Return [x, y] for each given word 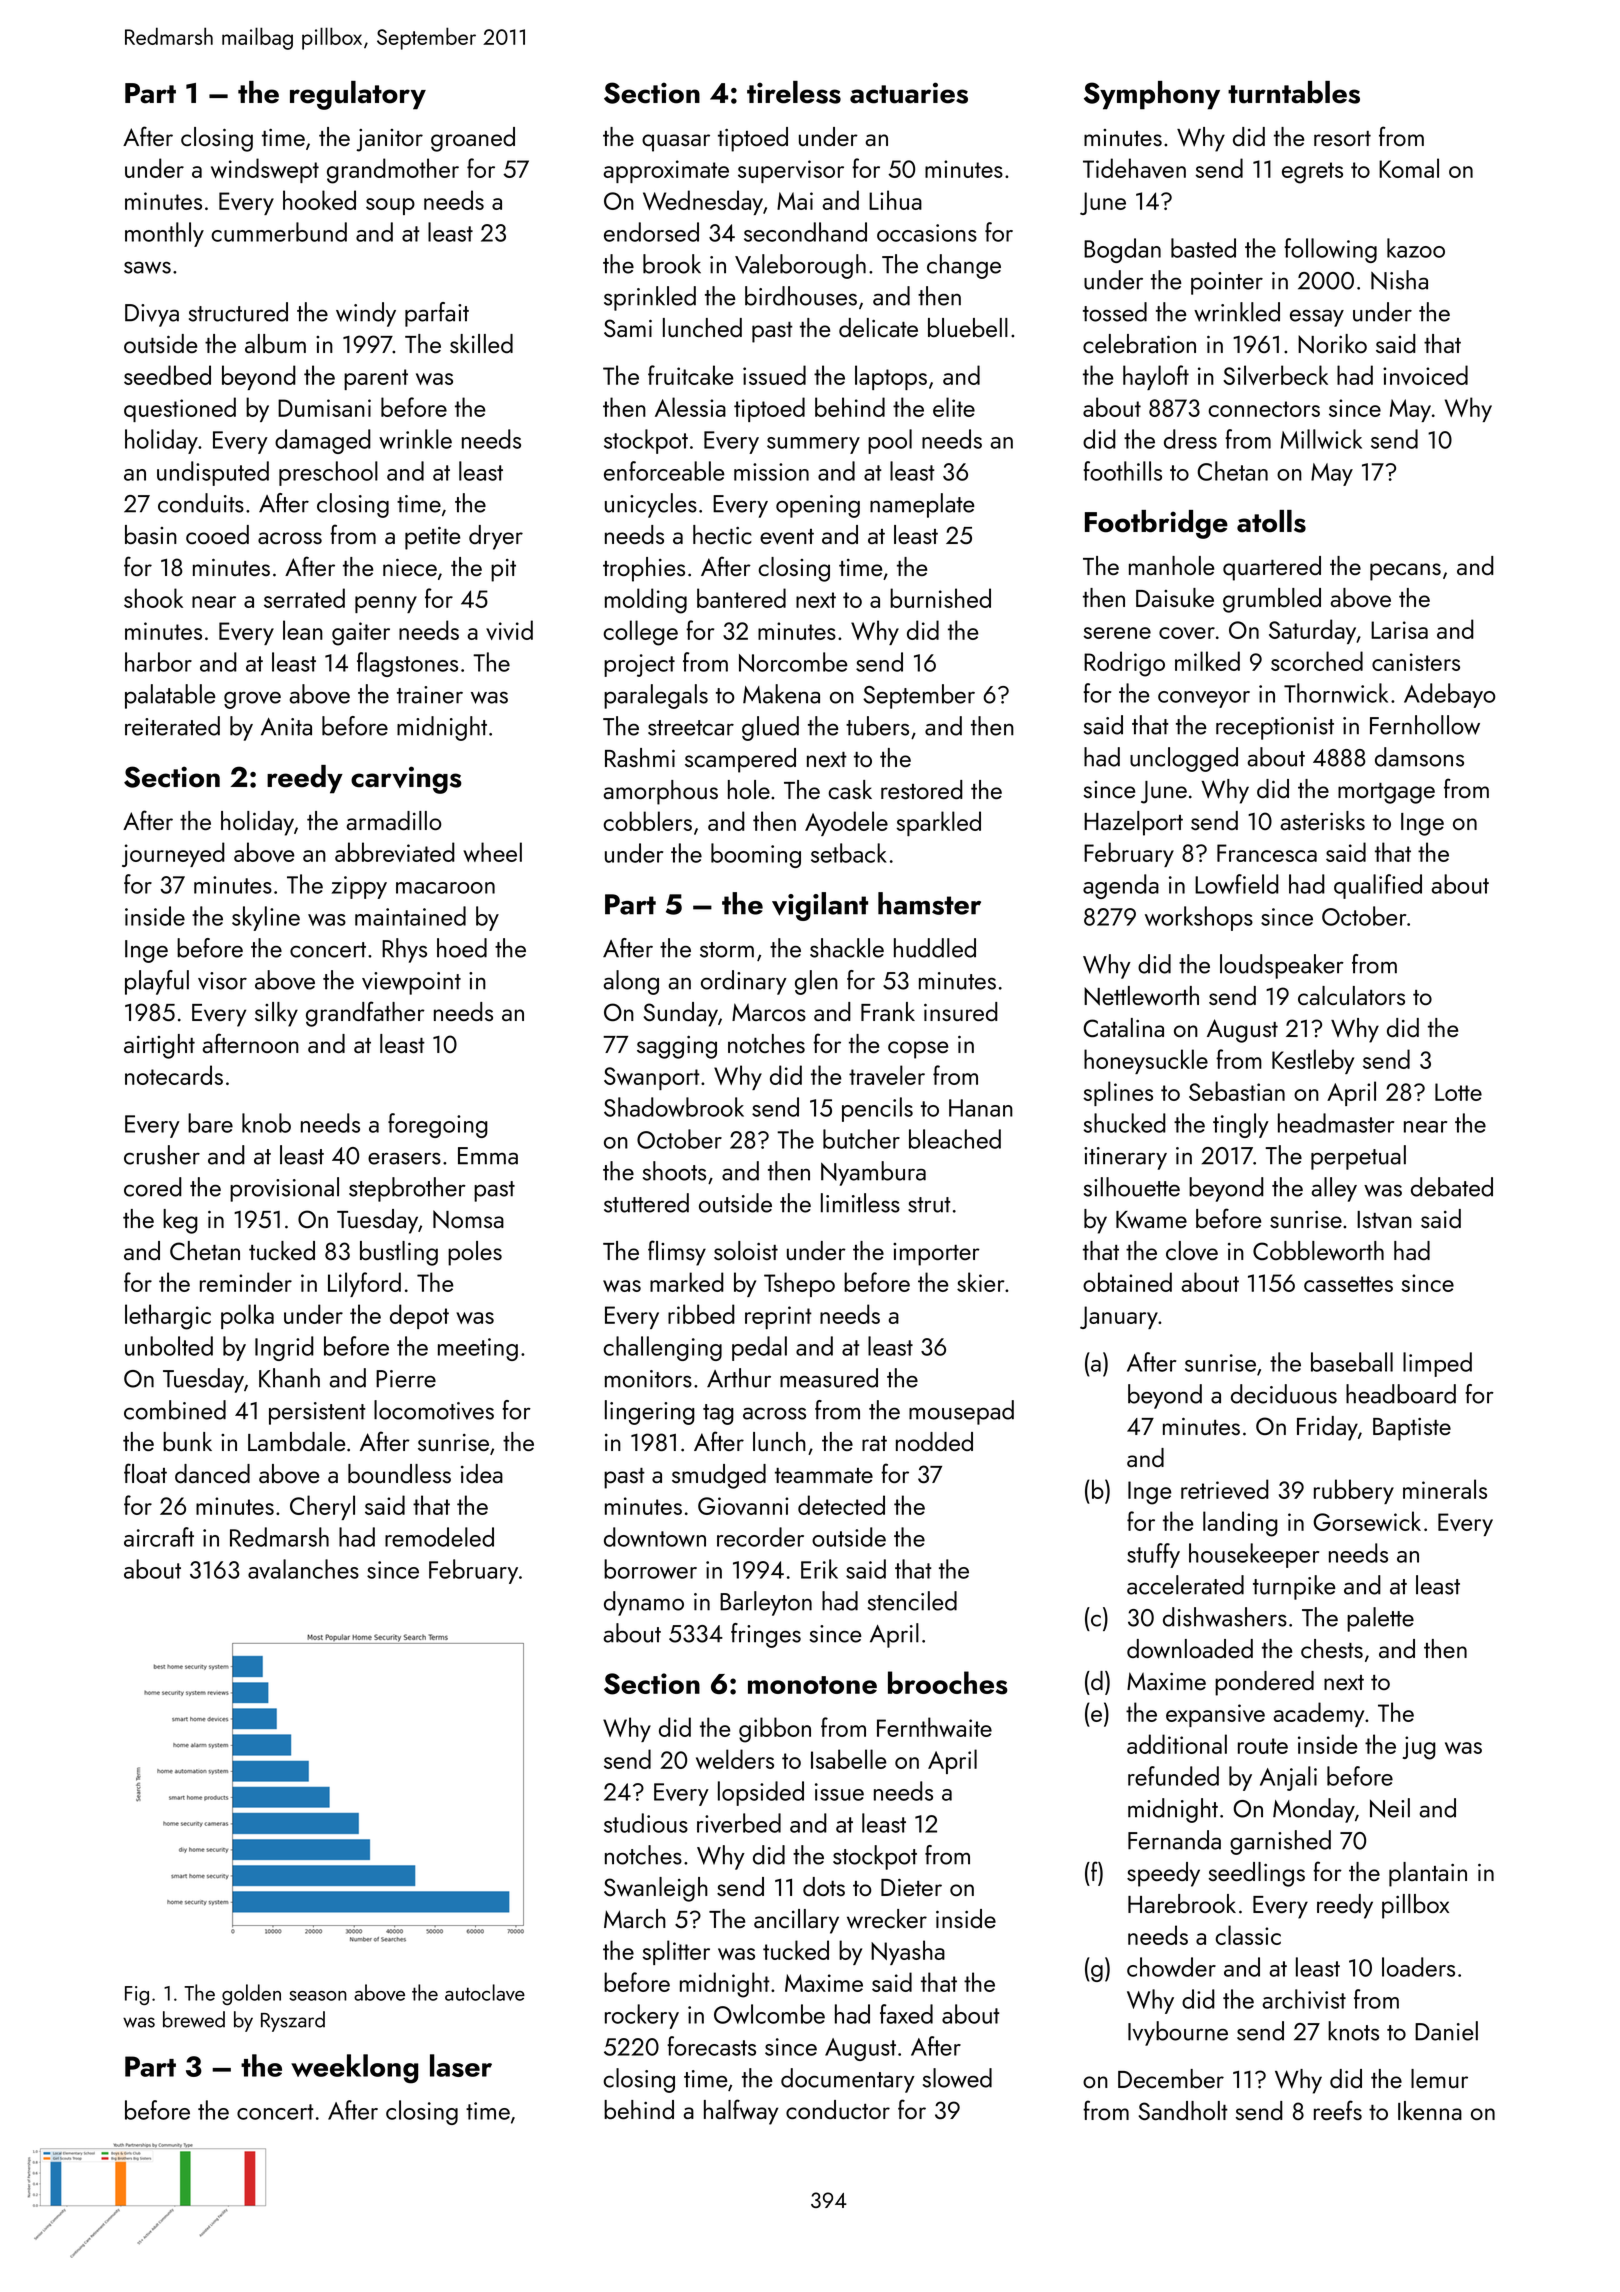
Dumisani [324, 408]
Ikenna [1430, 2110]
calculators [1351, 995]
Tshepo [799, 1284]
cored [153, 1187]
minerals [1445, 1489]
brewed [194, 2019]
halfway [741, 2112]
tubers [877, 726]
